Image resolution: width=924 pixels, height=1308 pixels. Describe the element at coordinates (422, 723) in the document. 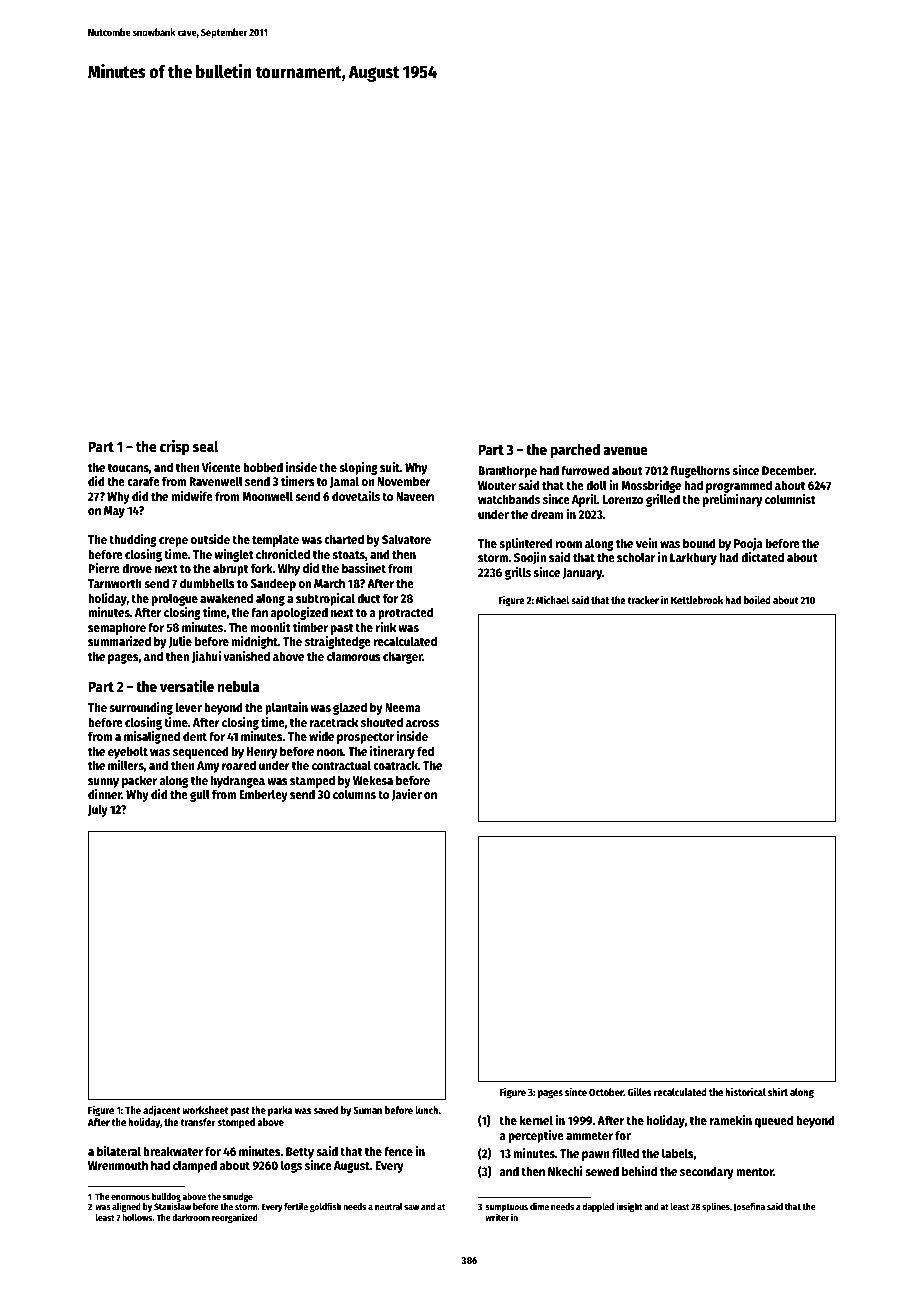

I see `across` at that location.
